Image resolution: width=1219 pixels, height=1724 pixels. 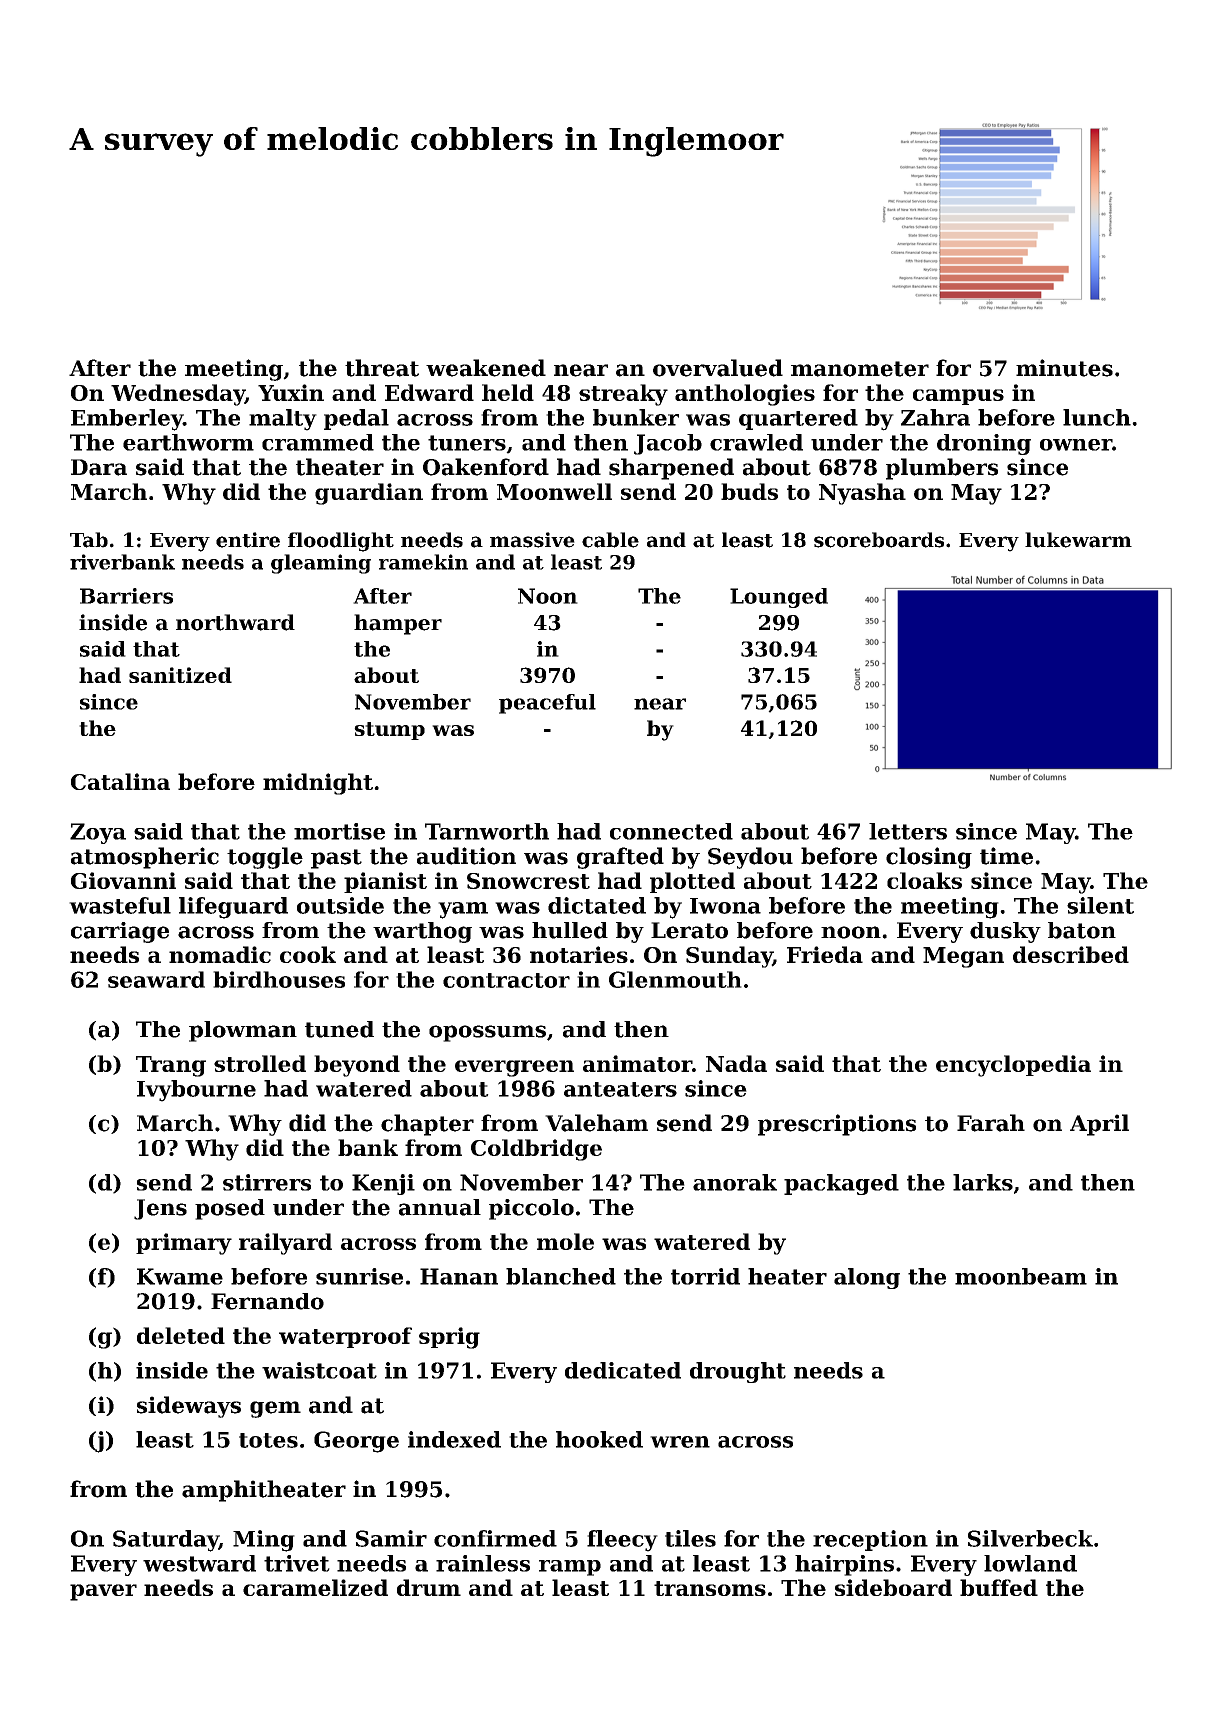 I want to click on moonbeam, so click(x=1021, y=1276).
